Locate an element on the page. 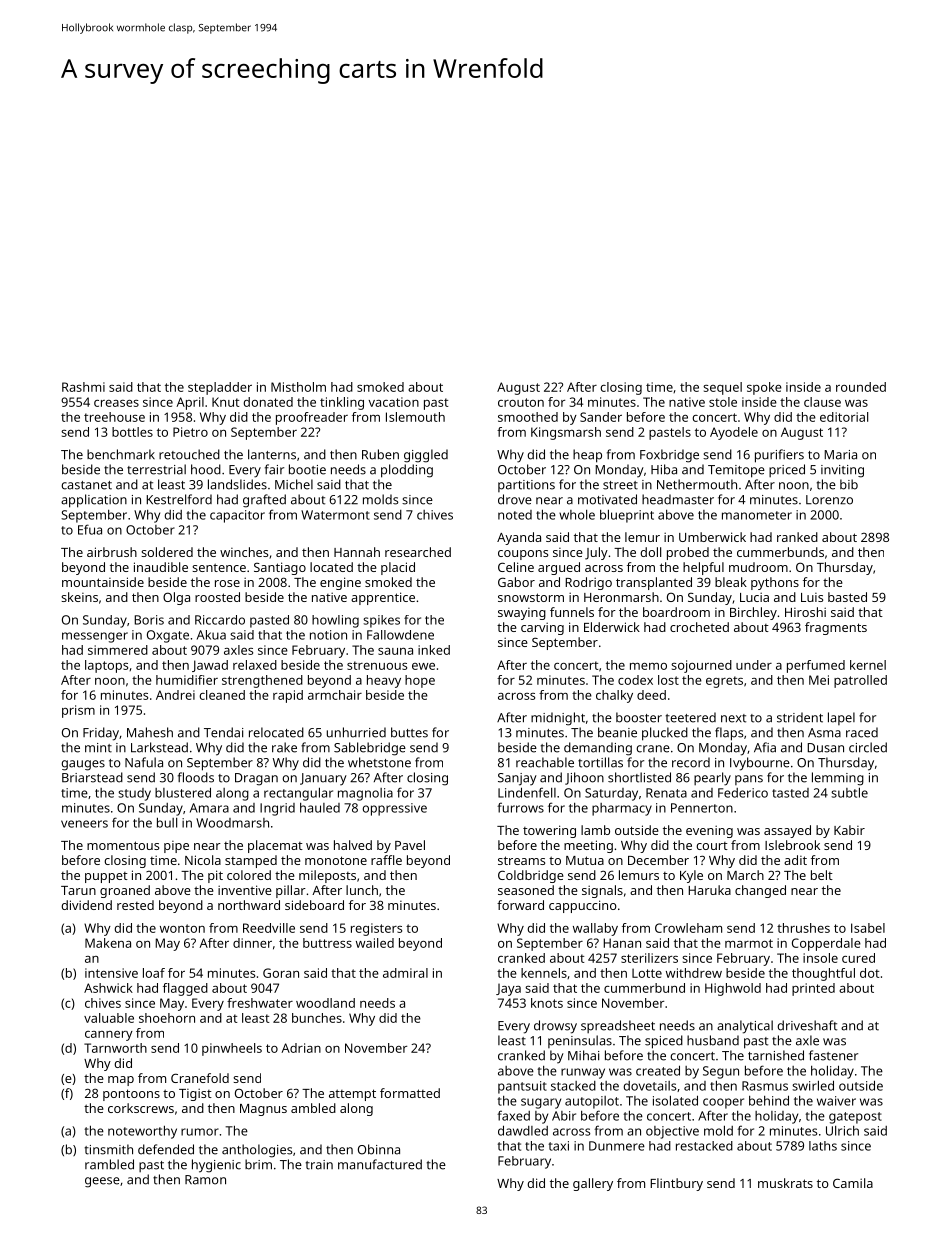 The height and width of the document is (1233, 952). Pietro is located at coordinates (190, 432).
